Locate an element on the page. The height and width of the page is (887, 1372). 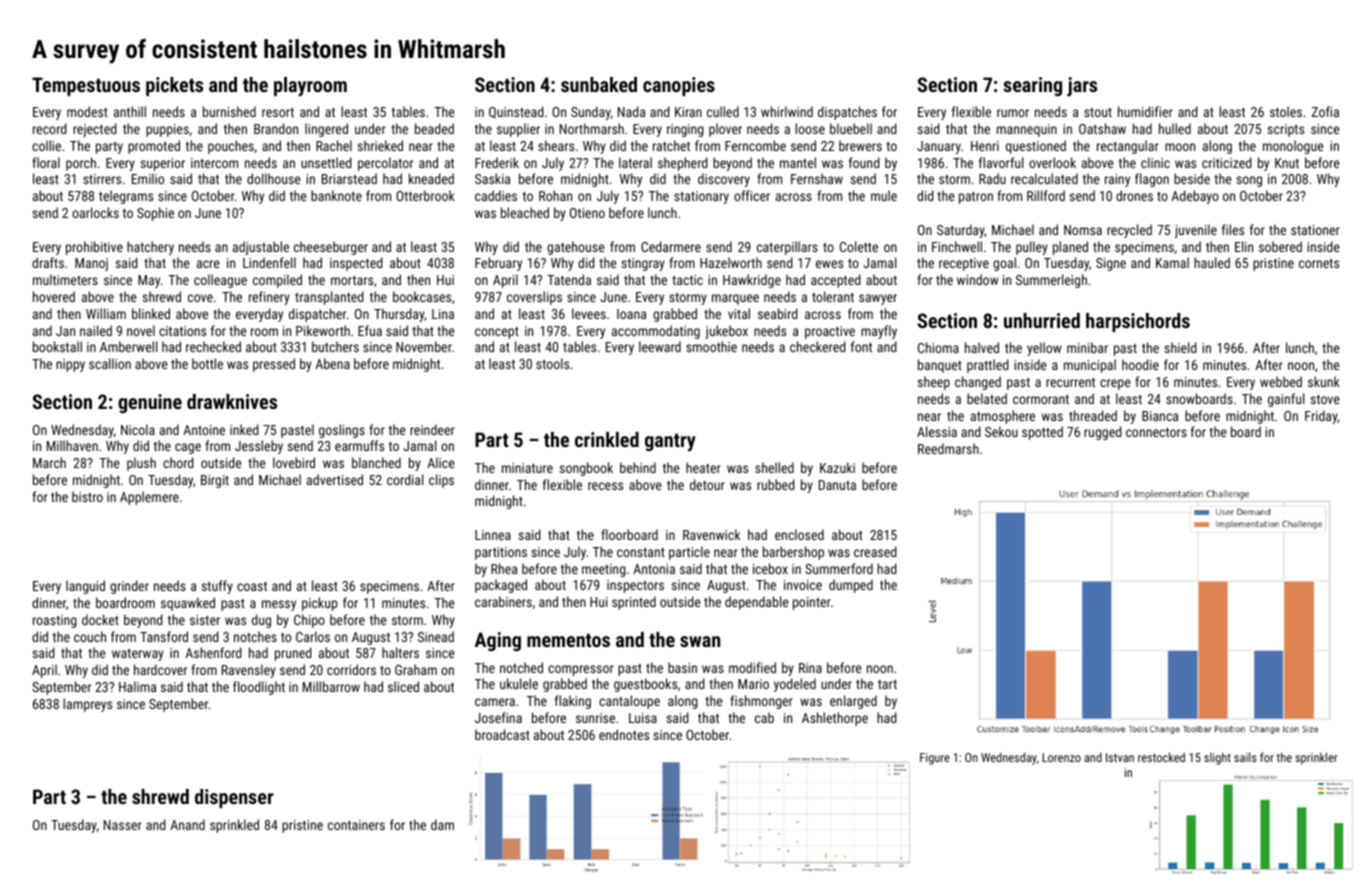
floodlight is located at coordinates (259, 688).
